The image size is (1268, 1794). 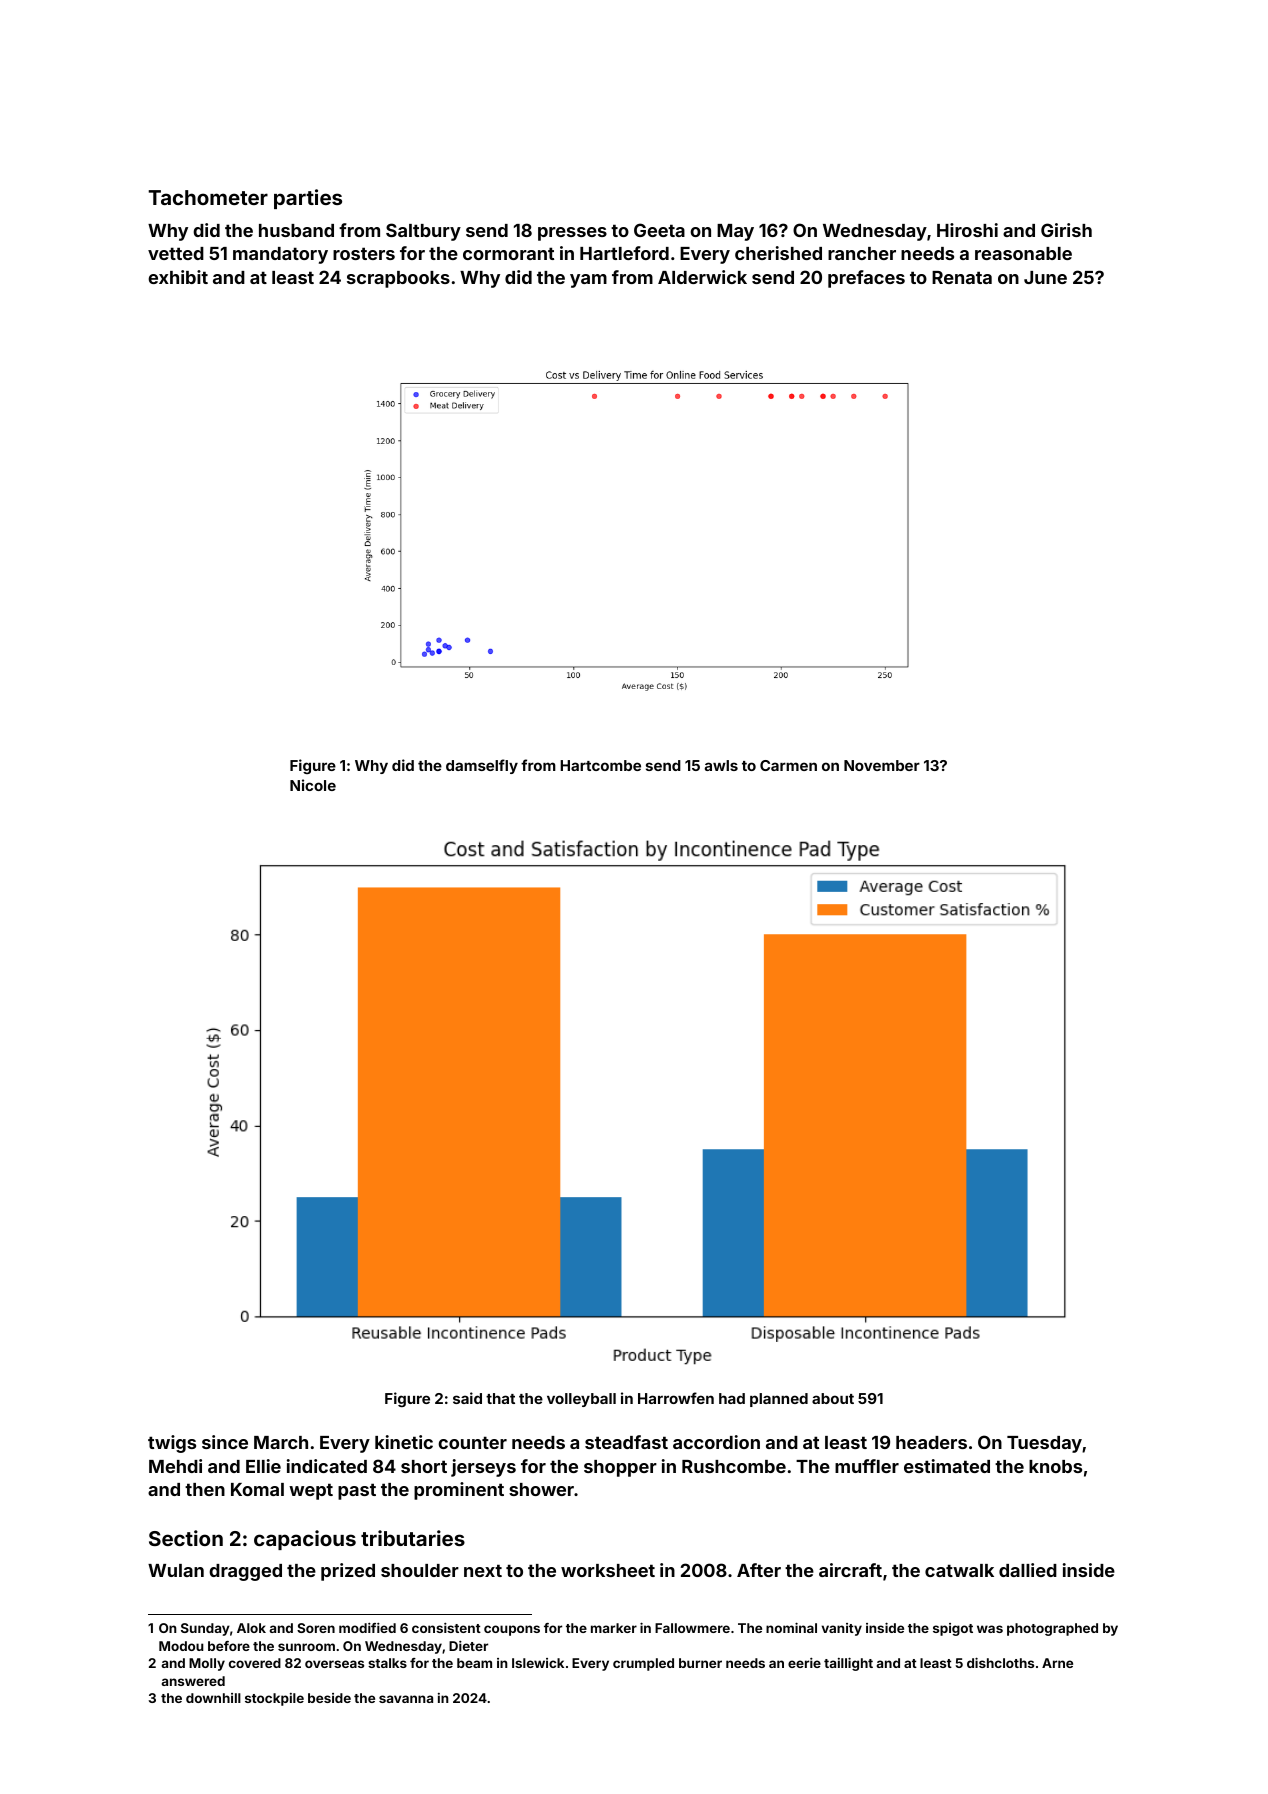 I want to click on since, so click(x=225, y=1442).
